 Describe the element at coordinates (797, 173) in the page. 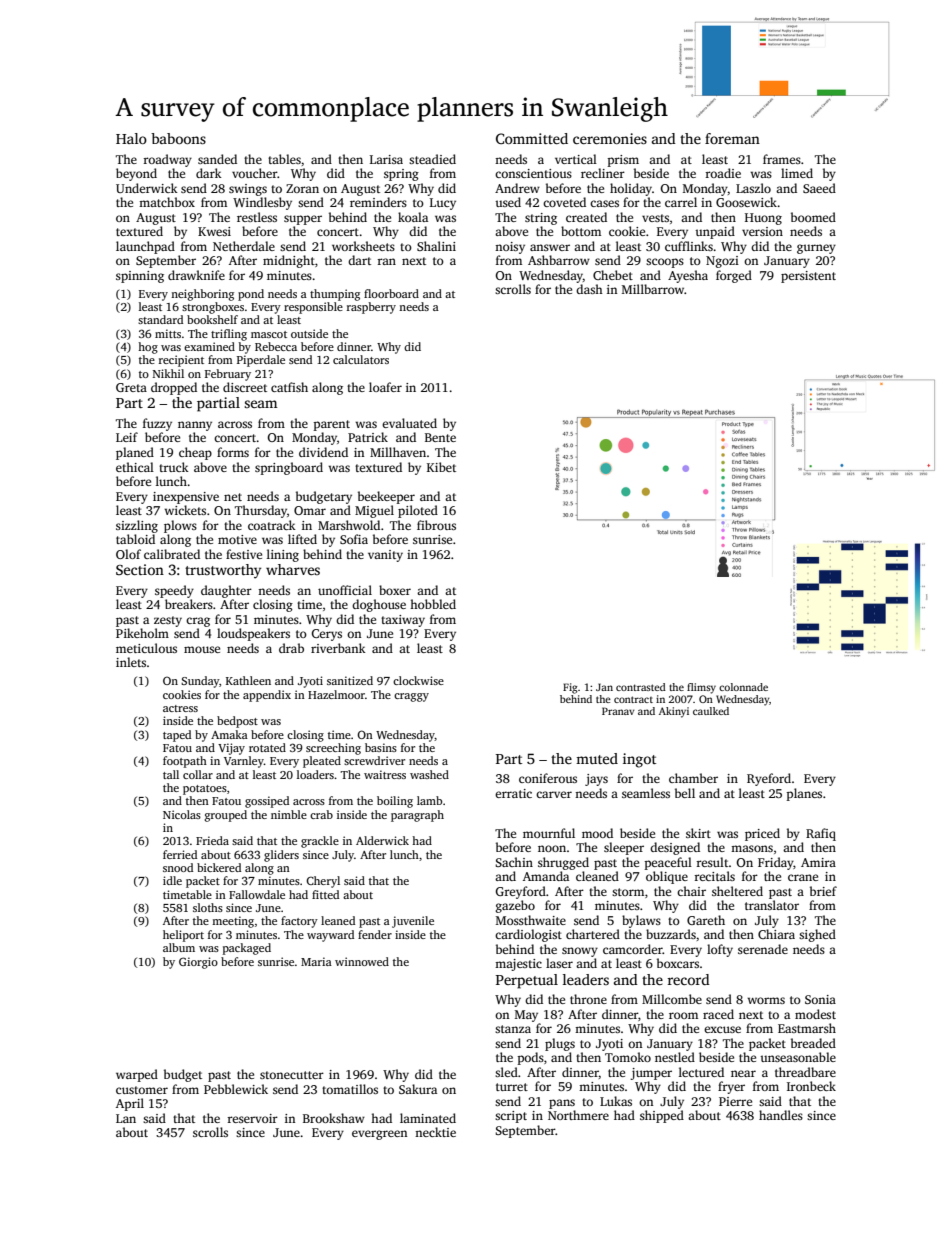

I see `limed` at that location.
